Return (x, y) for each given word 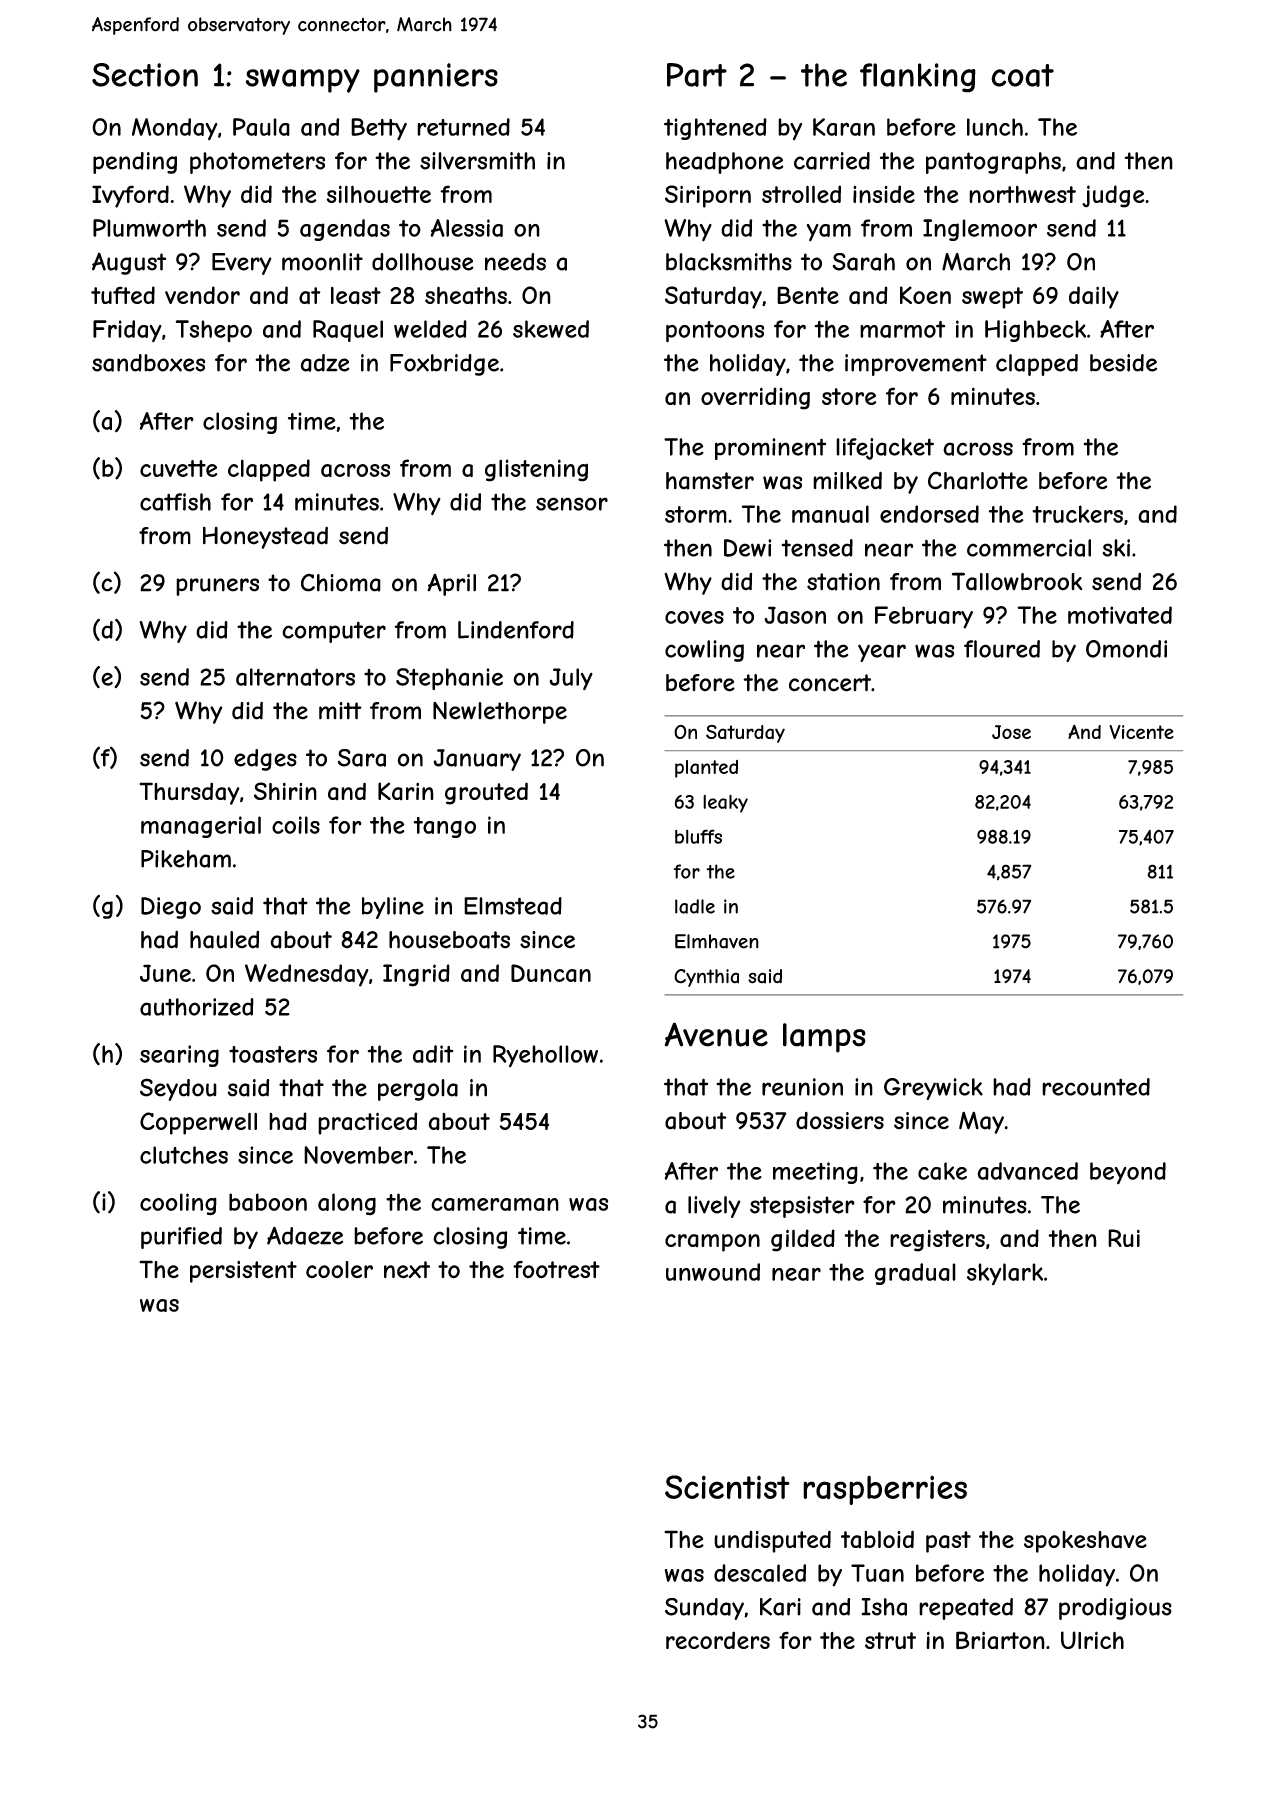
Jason (795, 615)
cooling (178, 1204)
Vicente (1141, 732)
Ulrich (1092, 1640)
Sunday (704, 1609)
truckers (1077, 514)
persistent (243, 1272)
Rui (1124, 1238)
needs (515, 262)
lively (714, 1207)
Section (145, 75)
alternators (295, 677)
